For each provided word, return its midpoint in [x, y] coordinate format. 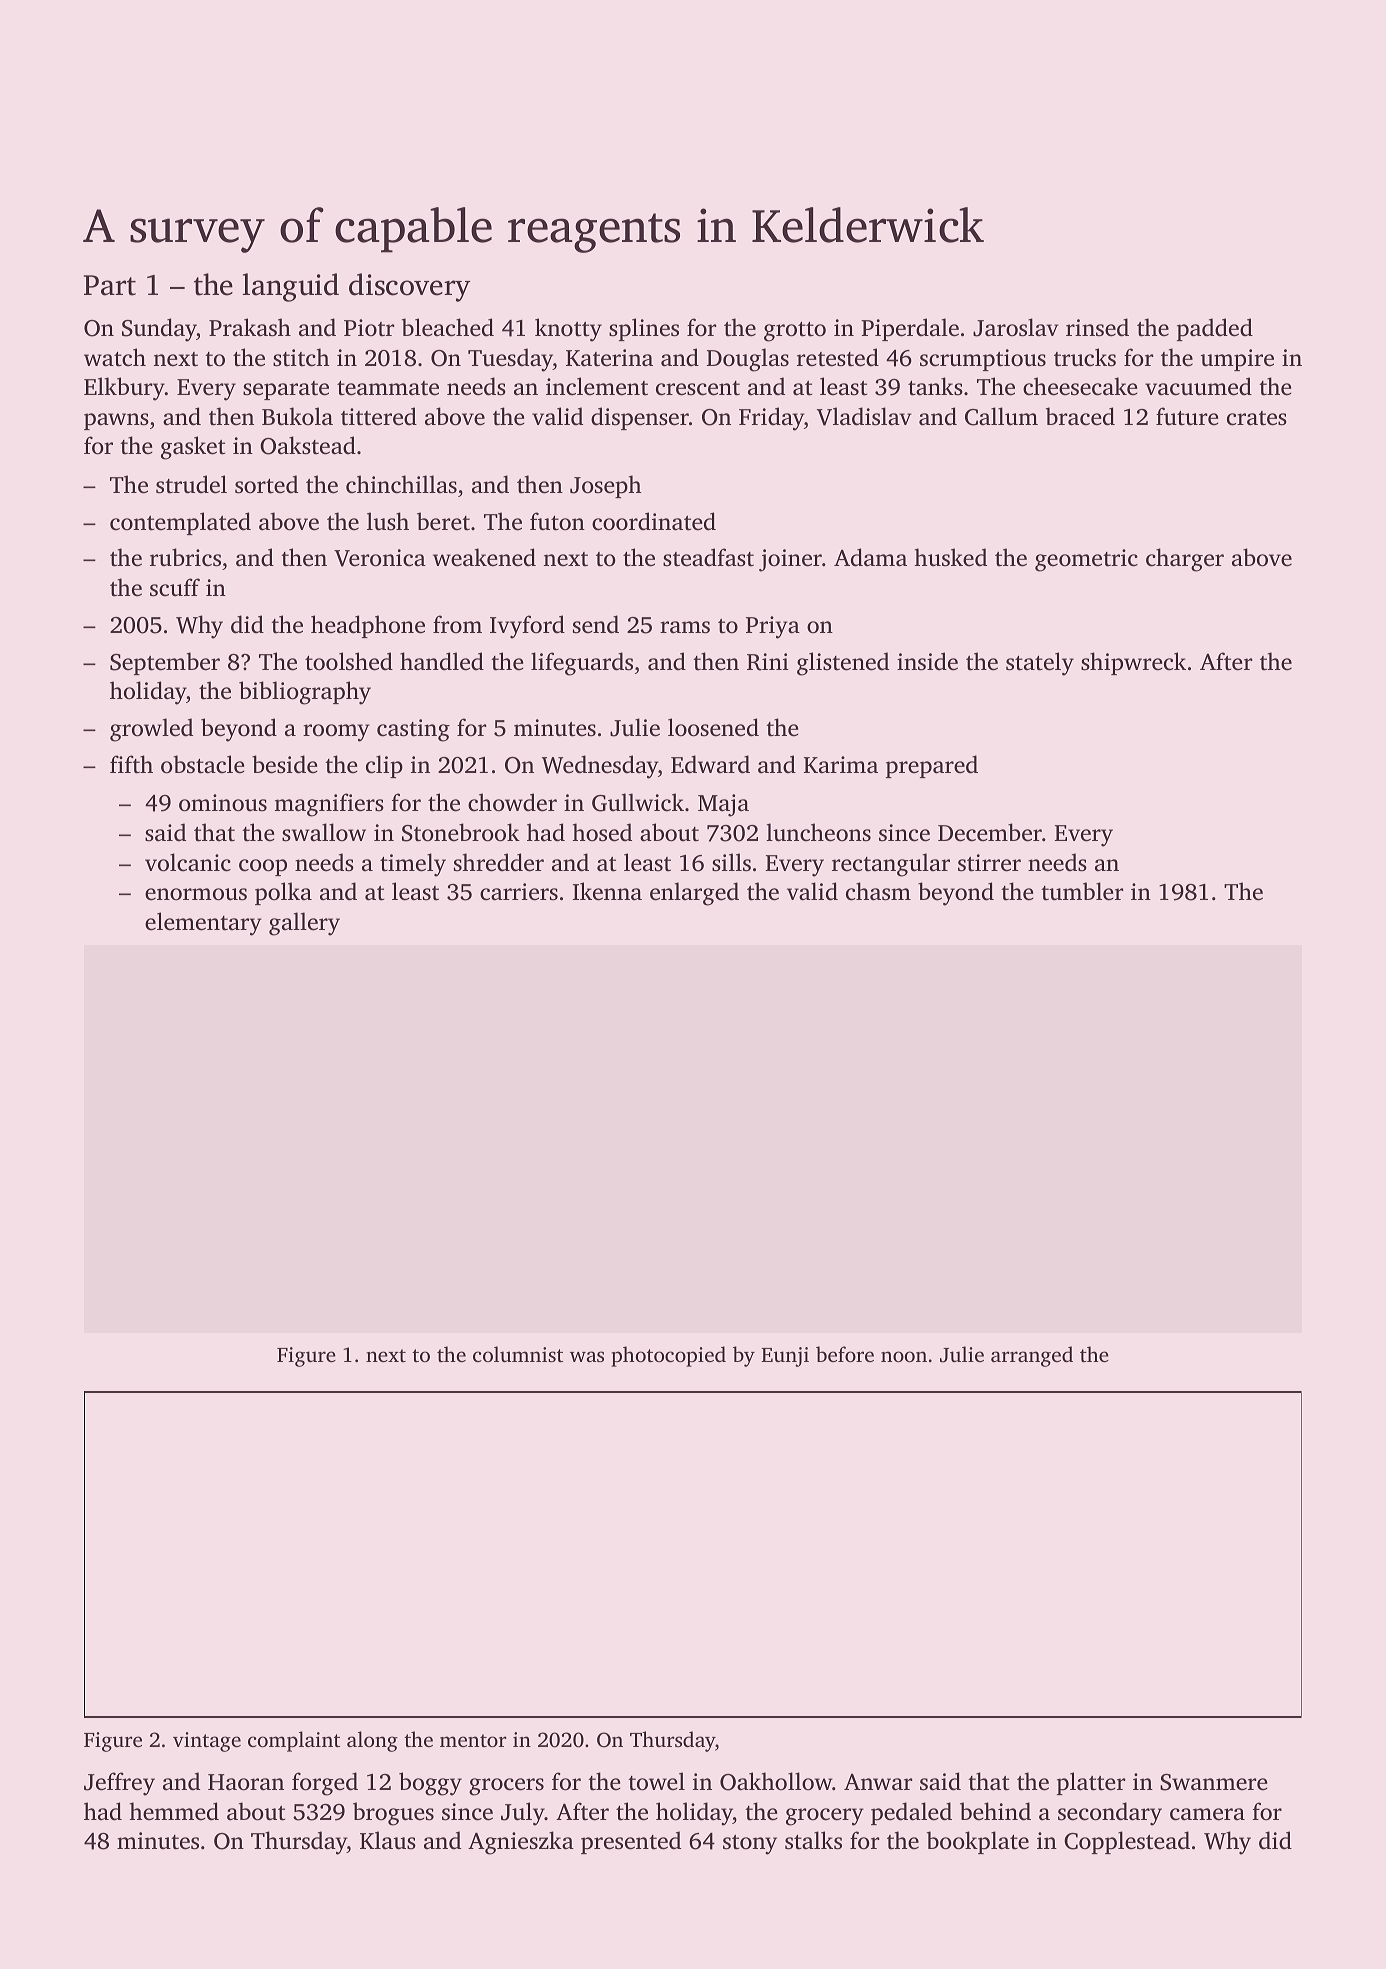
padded [1215, 329]
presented [631, 1842]
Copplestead [1127, 1842]
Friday [771, 419]
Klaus [388, 1840]
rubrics [185, 557]
